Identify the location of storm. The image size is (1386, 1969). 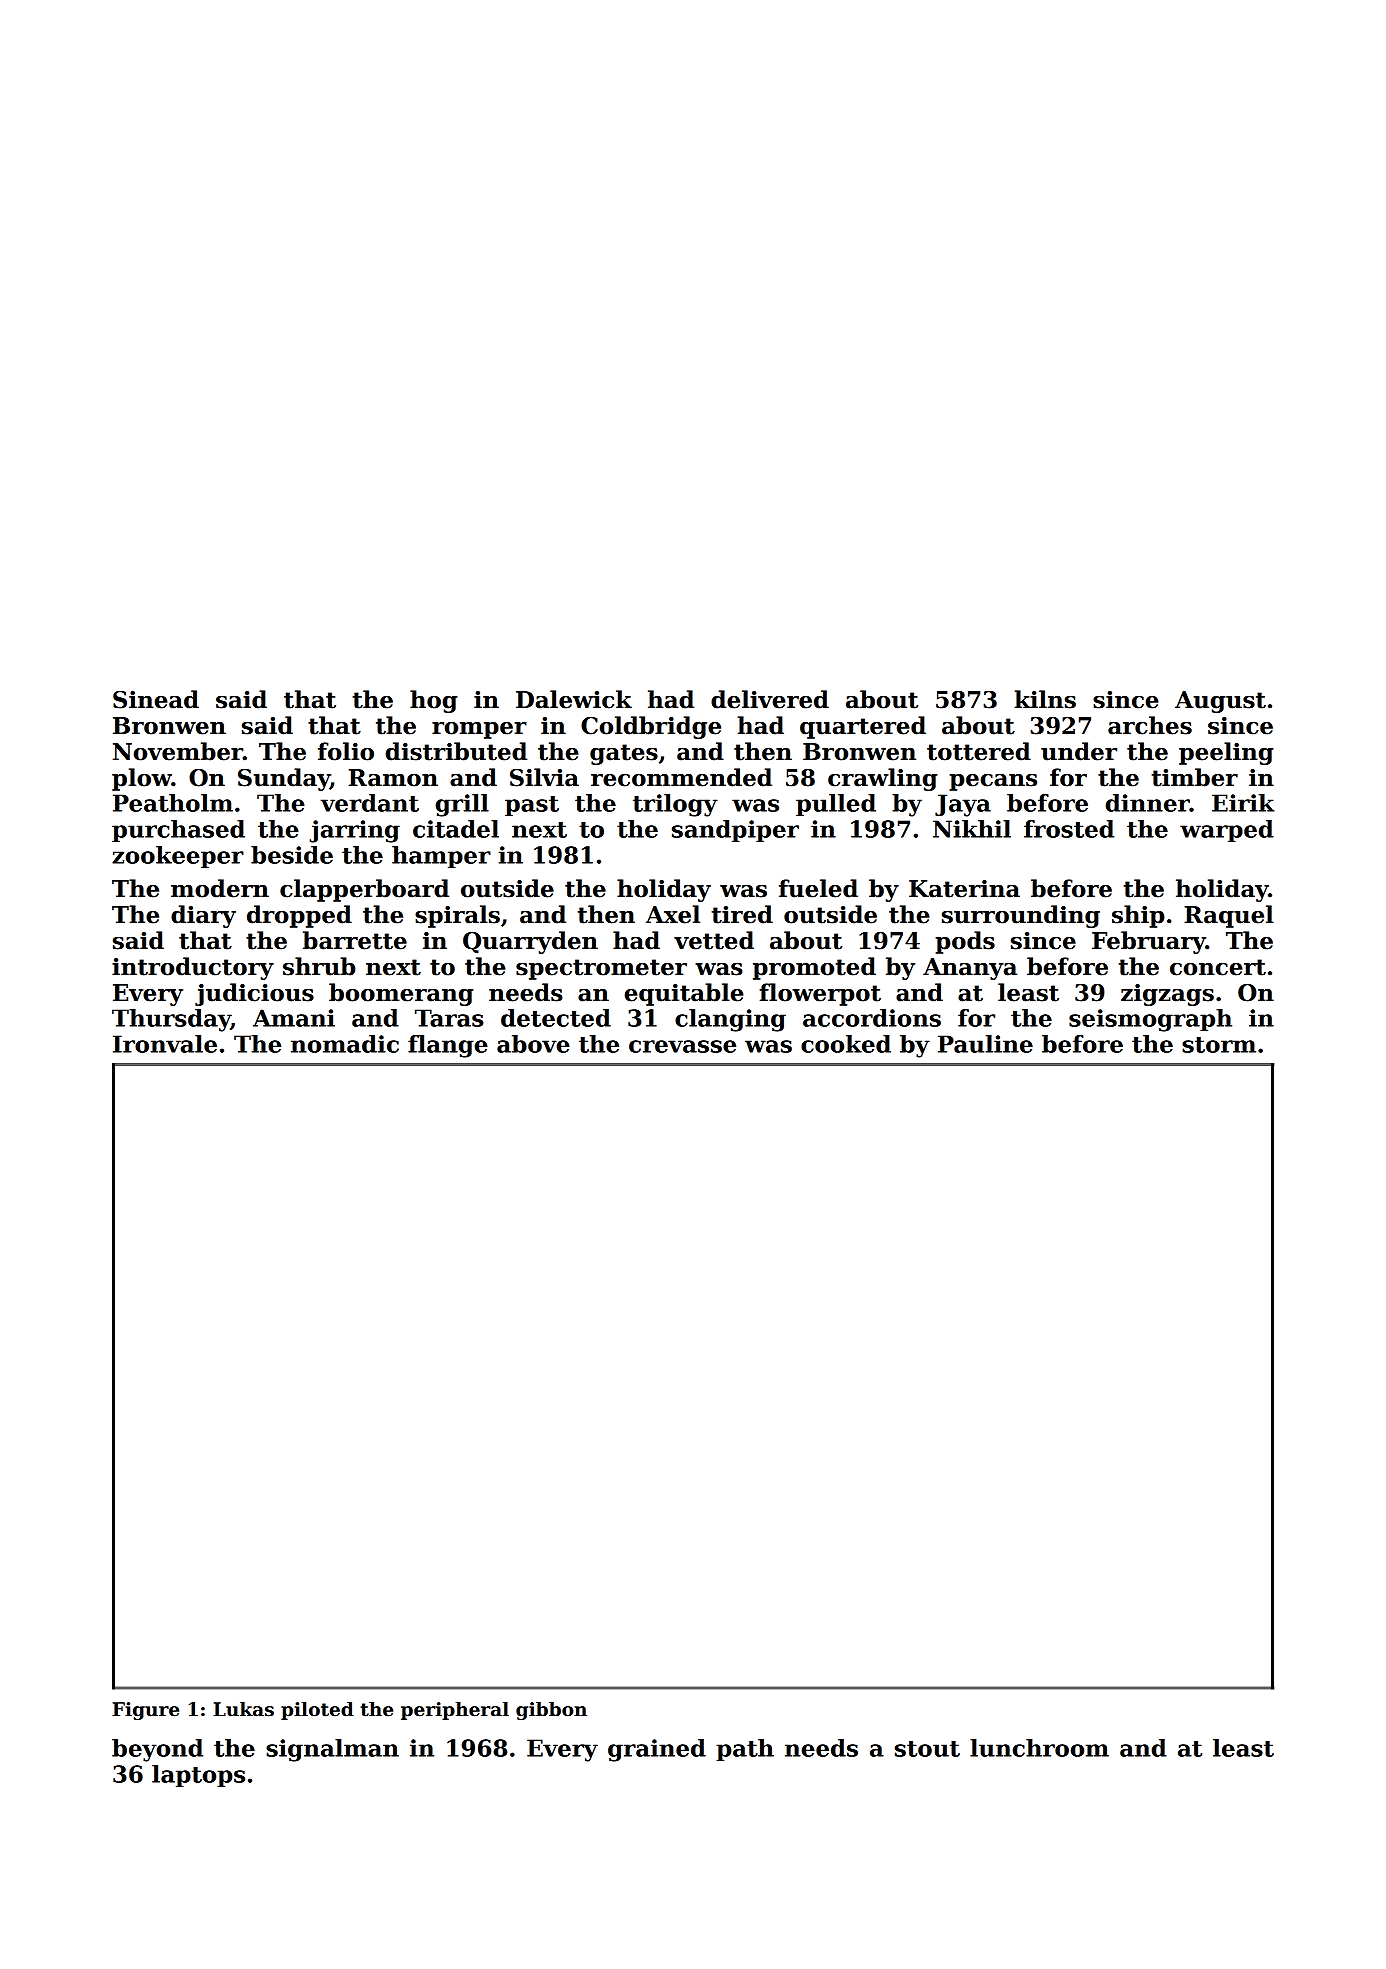
(1219, 1045).
